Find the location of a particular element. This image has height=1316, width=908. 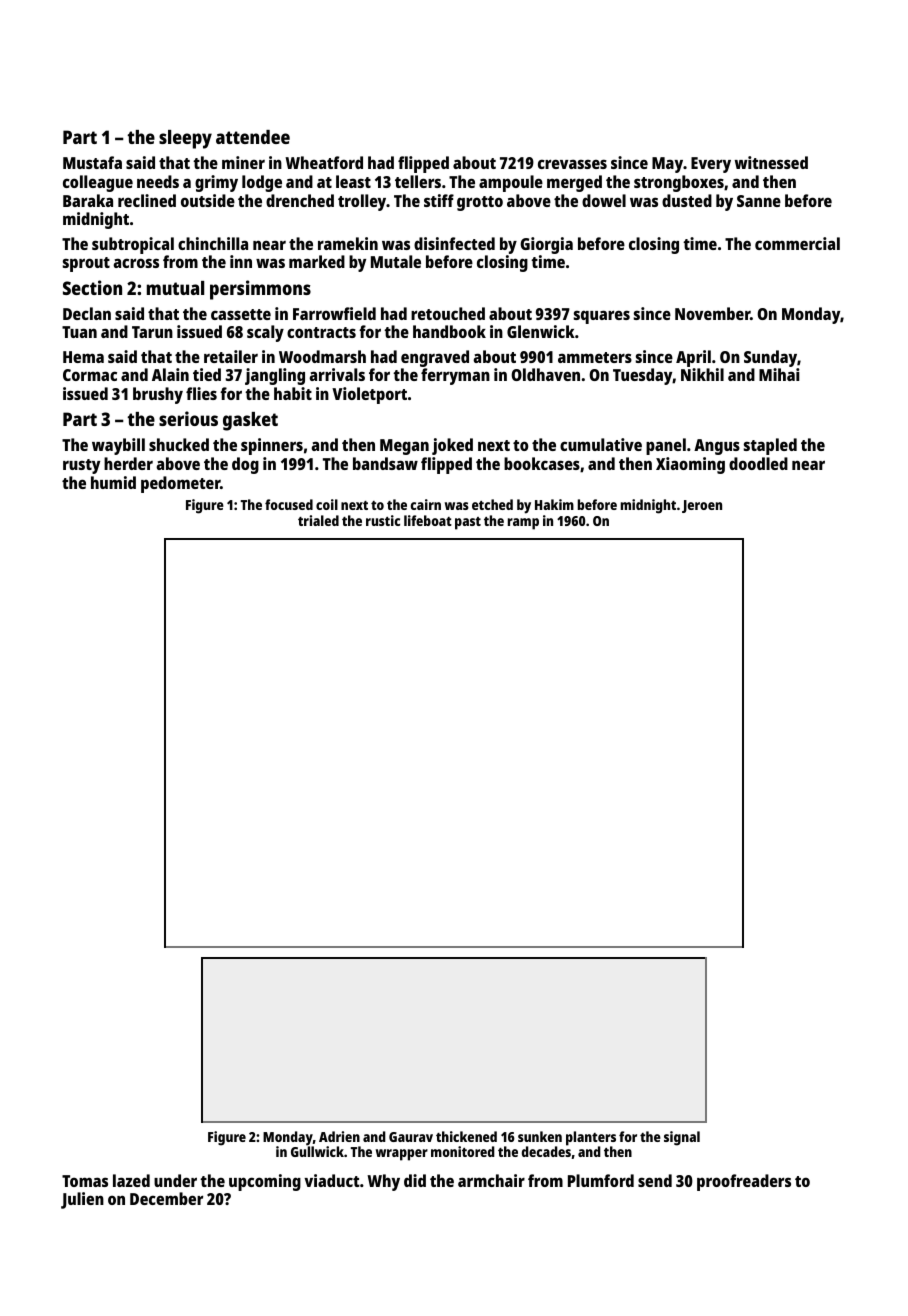

Xiaoming is located at coordinates (690, 465).
